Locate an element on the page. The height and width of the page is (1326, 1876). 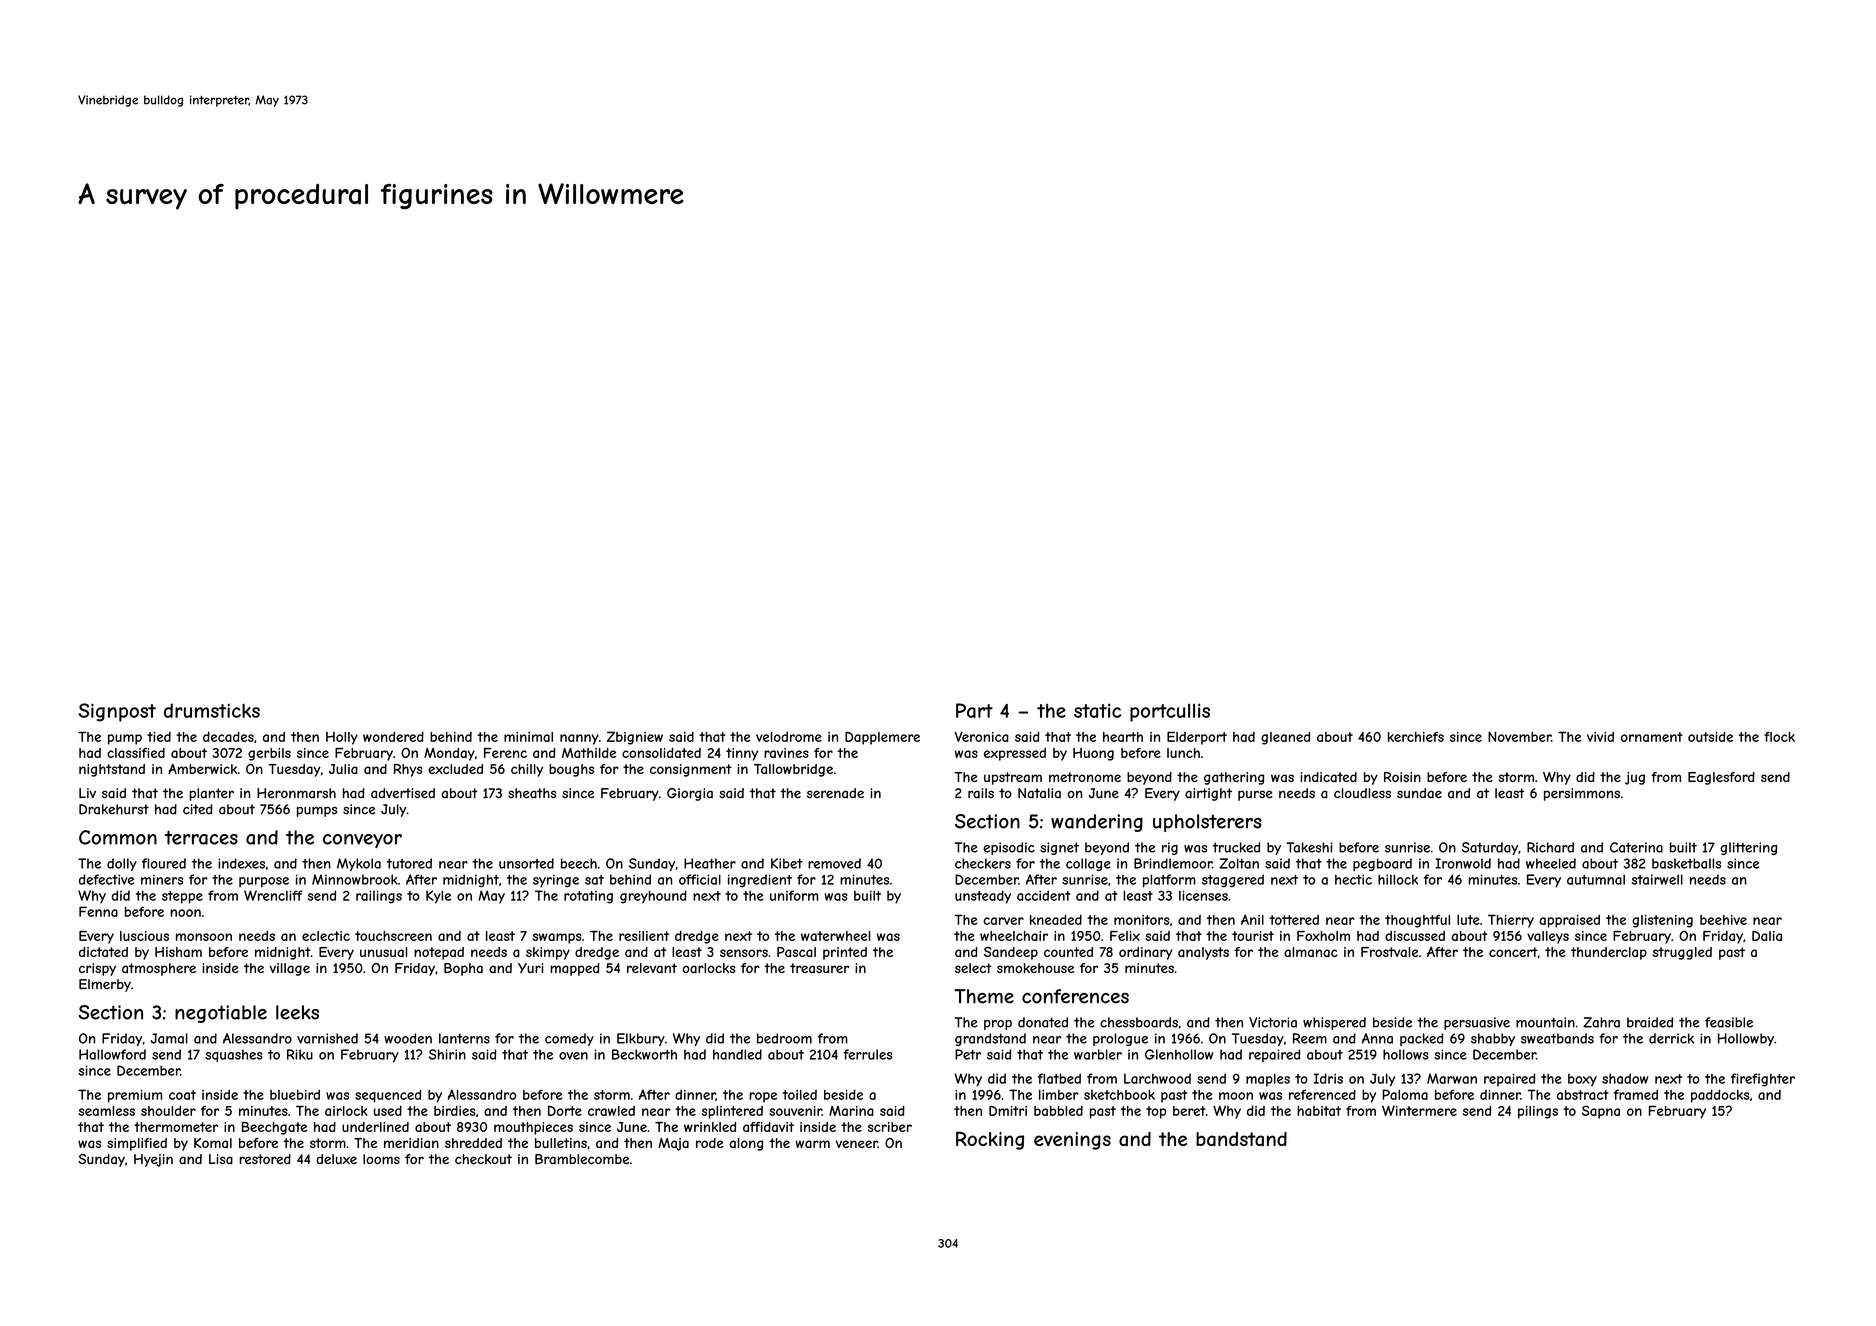
feasible is located at coordinates (1729, 1022).
